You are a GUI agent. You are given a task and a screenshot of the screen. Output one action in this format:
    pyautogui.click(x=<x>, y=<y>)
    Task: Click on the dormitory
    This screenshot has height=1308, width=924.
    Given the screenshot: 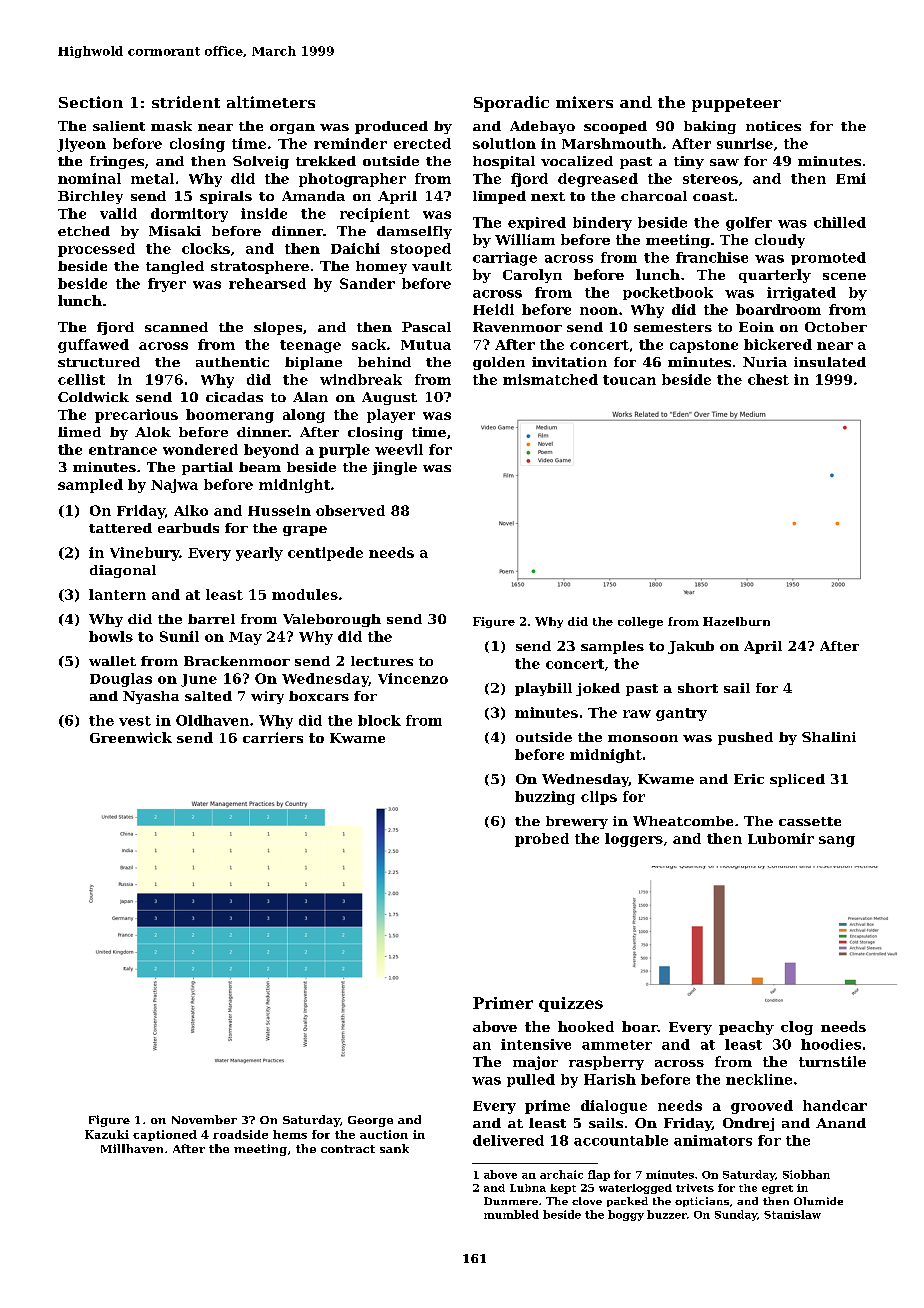 What is the action you would take?
    pyautogui.click(x=189, y=215)
